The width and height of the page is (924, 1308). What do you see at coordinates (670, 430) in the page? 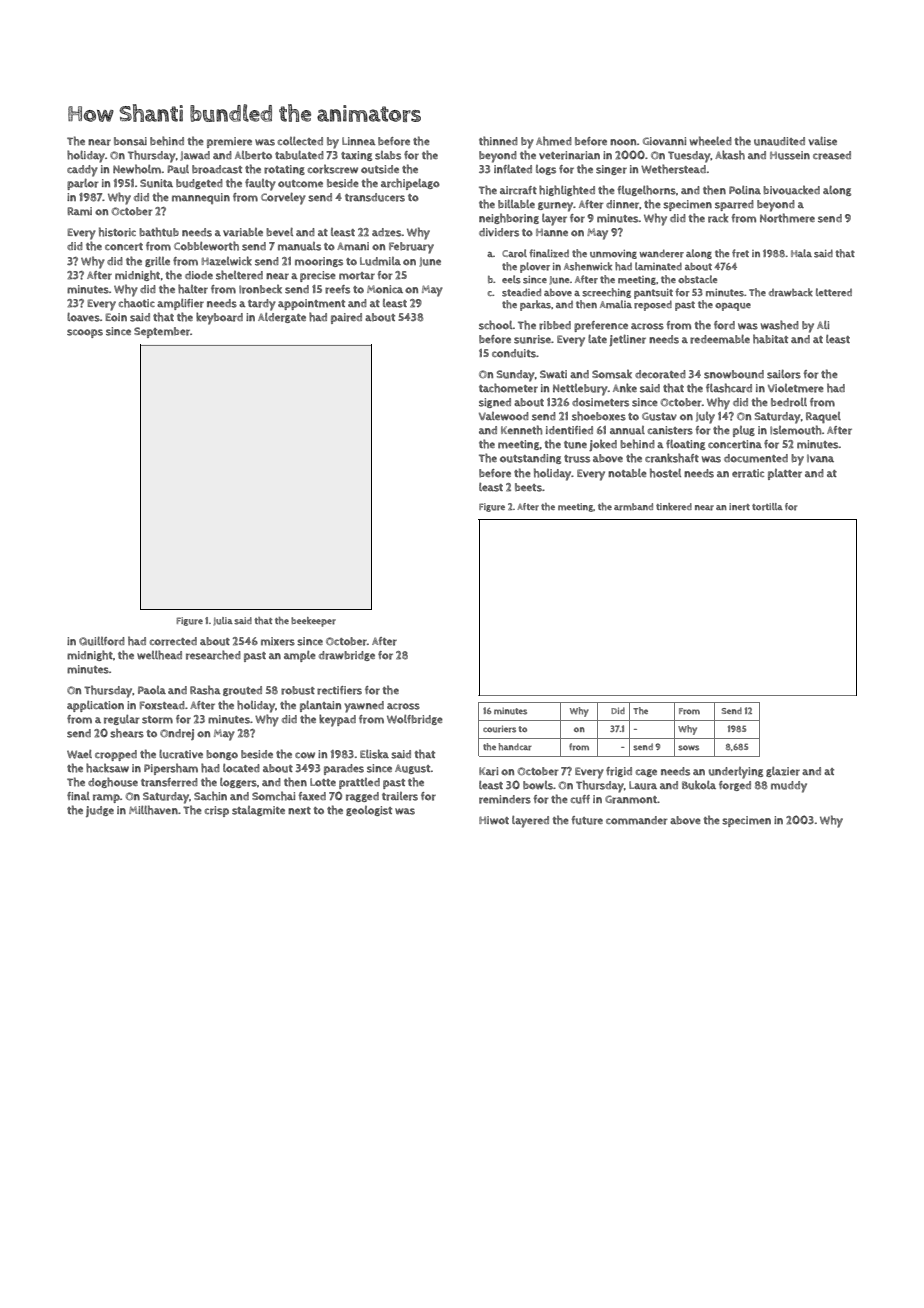
I see `canisters` at bounding box center [670, 430].
